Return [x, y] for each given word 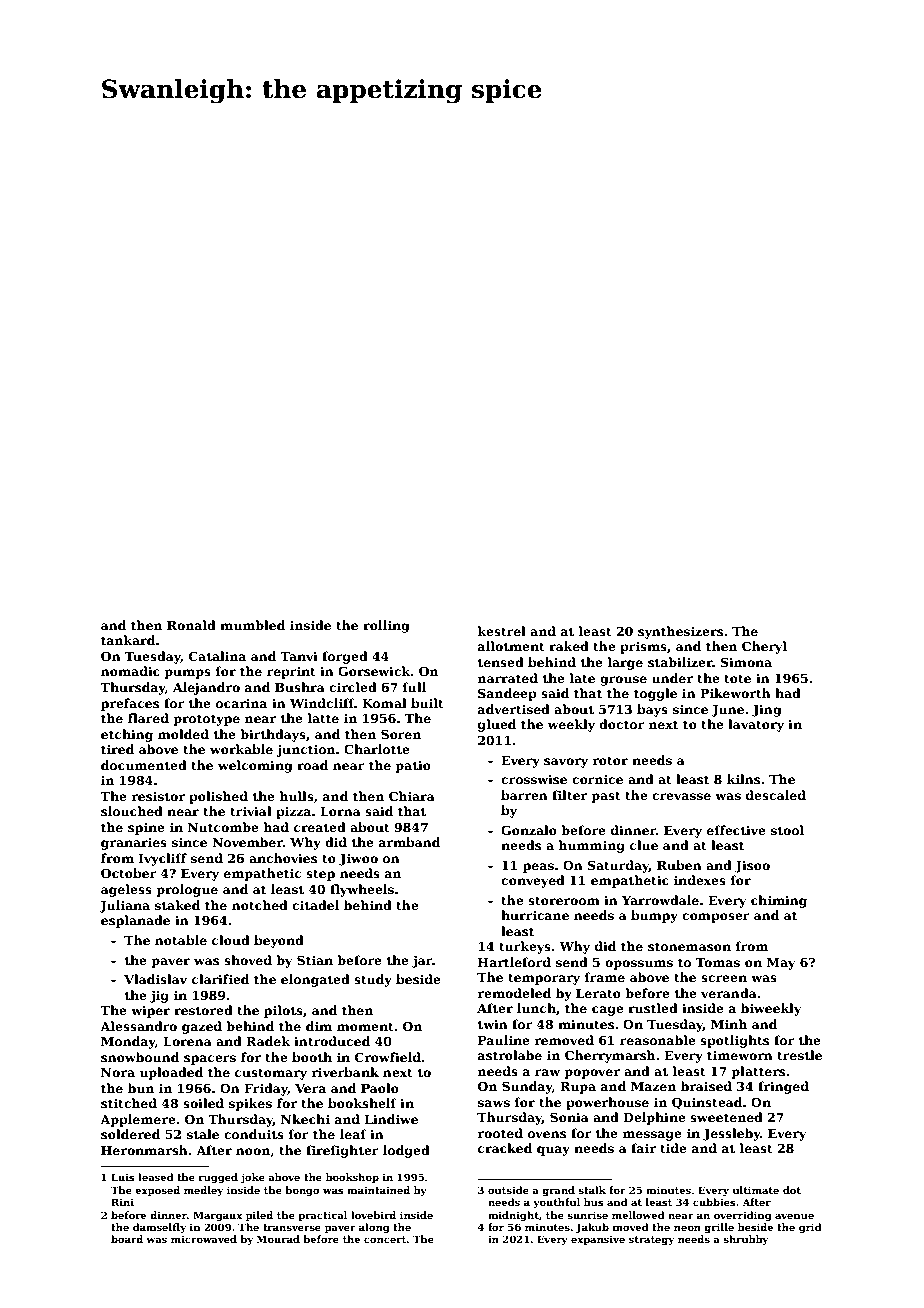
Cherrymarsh [610, 1056]
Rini [122, 1202]
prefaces [130, 704]
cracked [505, 1148]
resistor [158, 796]
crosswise [534, 779]
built [427, 703]
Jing [766, 710]
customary [271, 1074]
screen [724, 978]
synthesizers [680, 632]
